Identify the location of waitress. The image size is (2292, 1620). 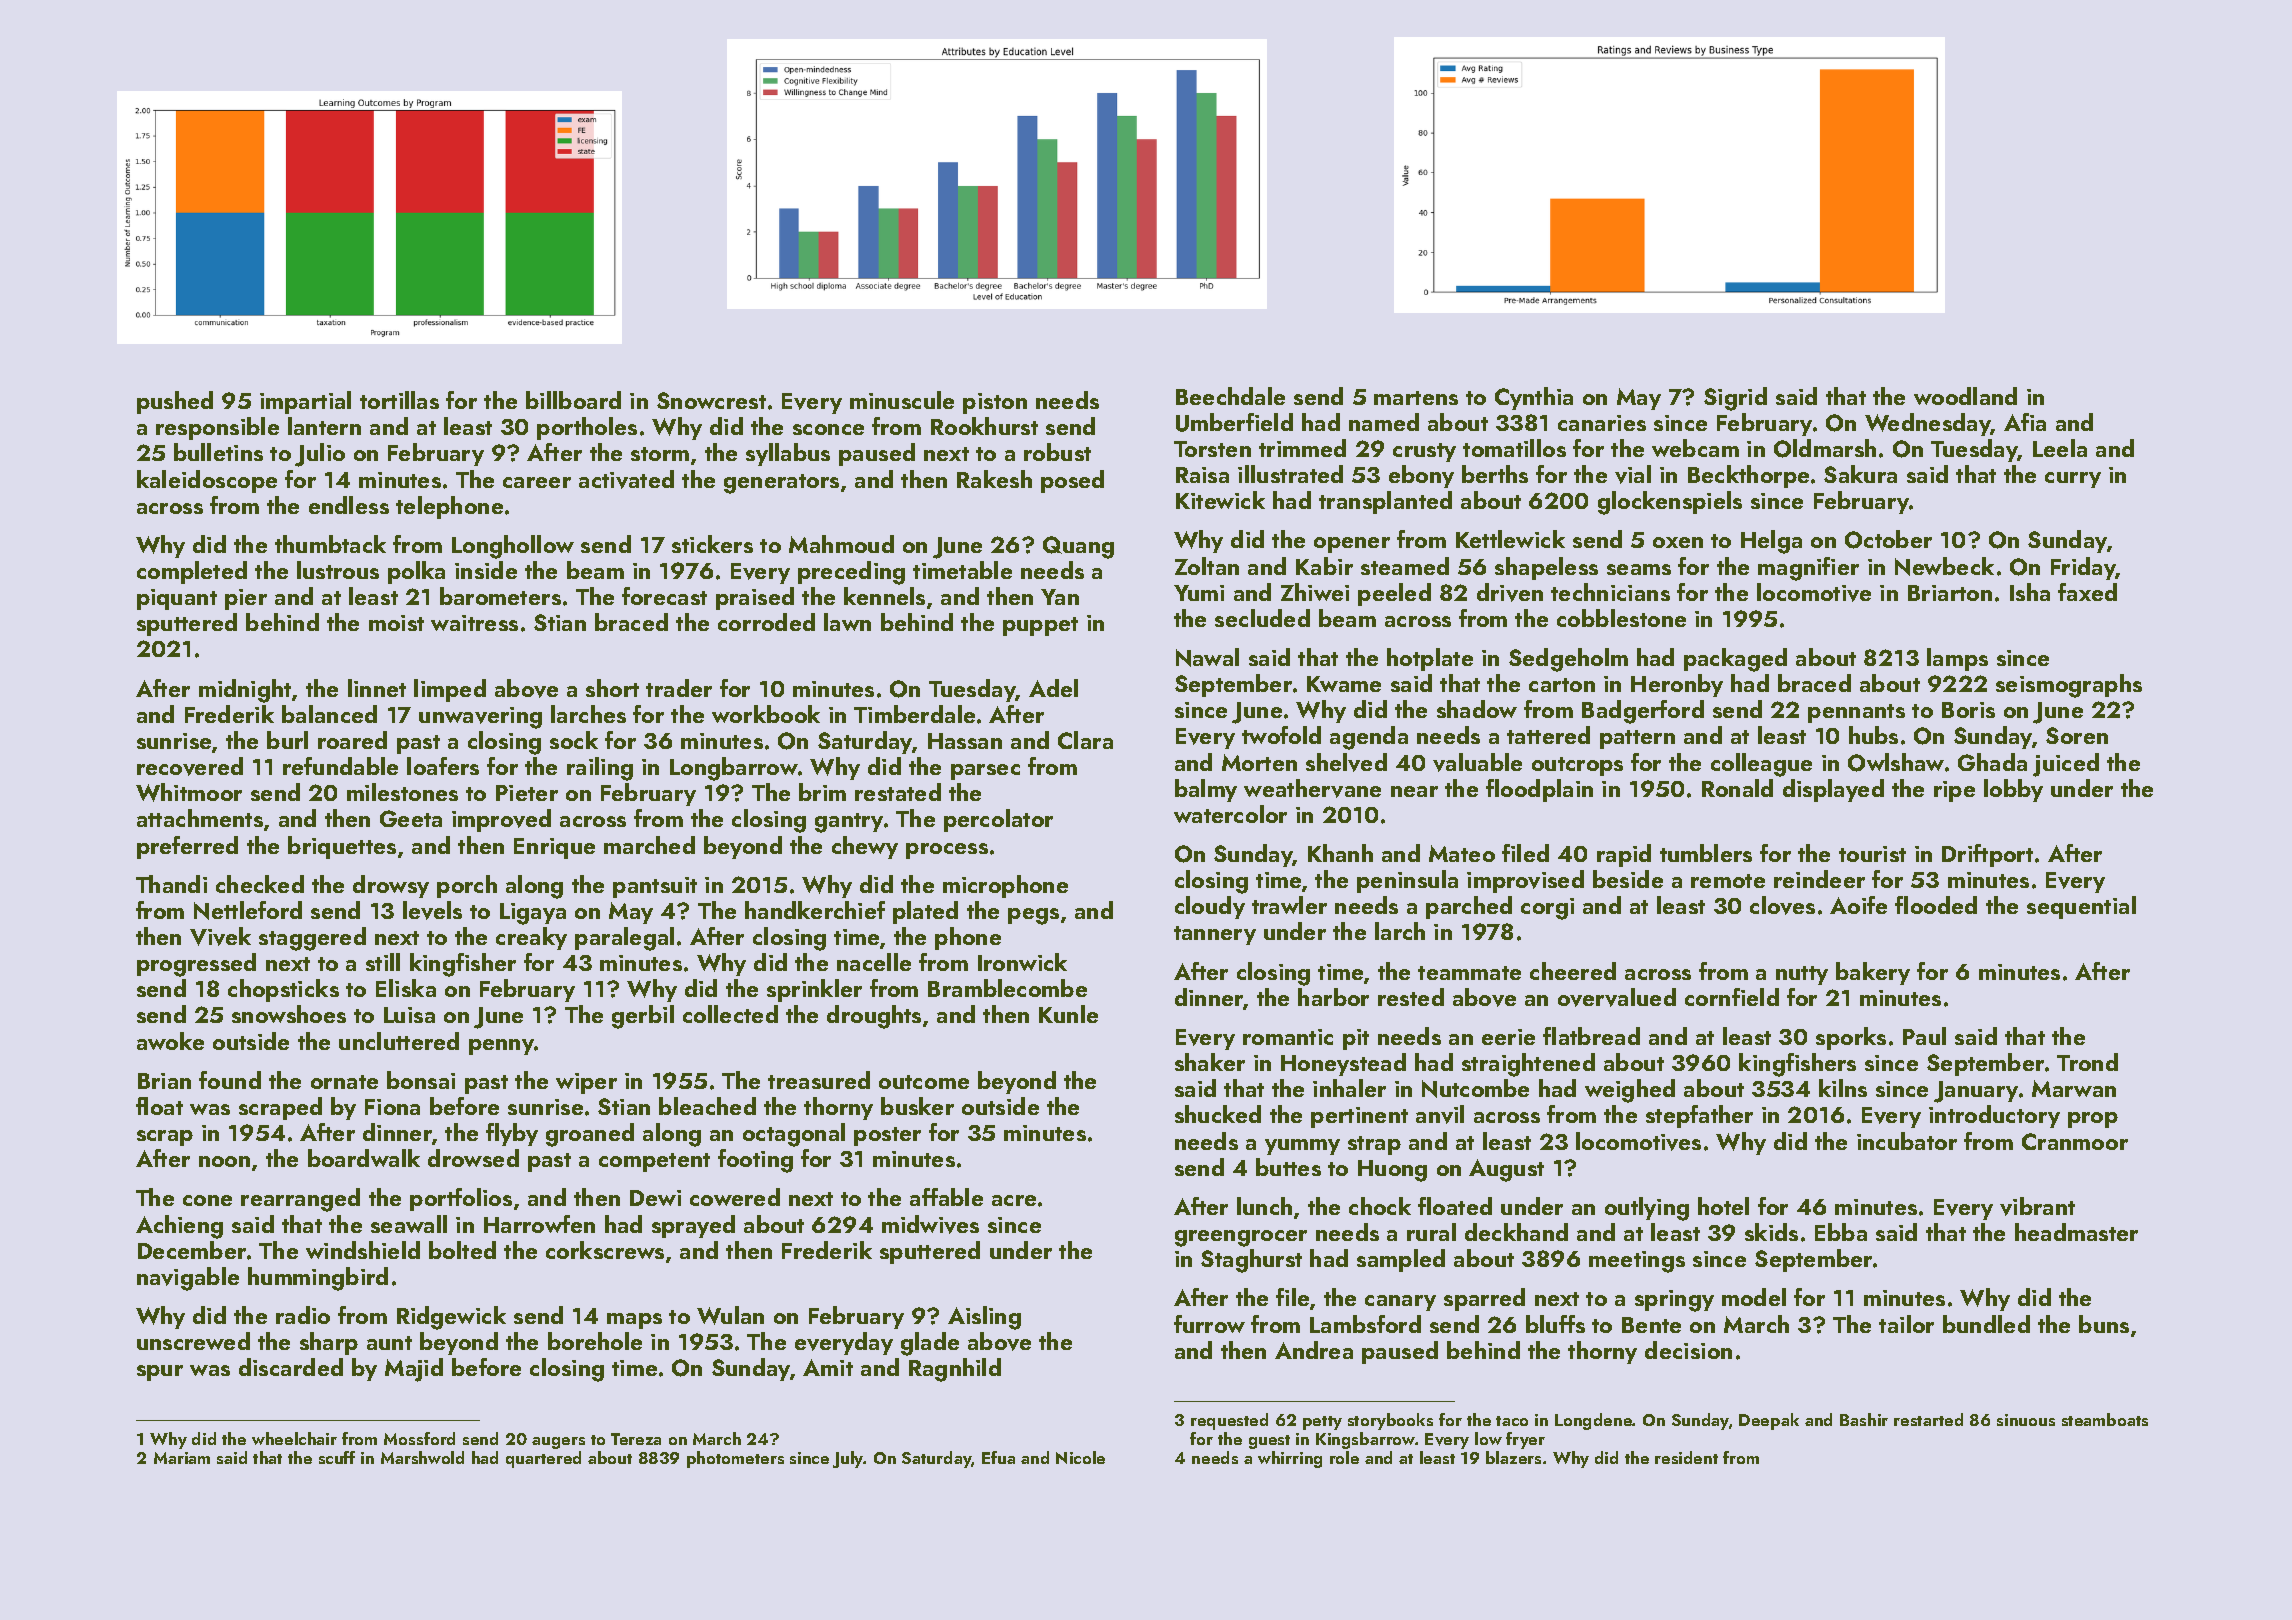
(474, 623).
